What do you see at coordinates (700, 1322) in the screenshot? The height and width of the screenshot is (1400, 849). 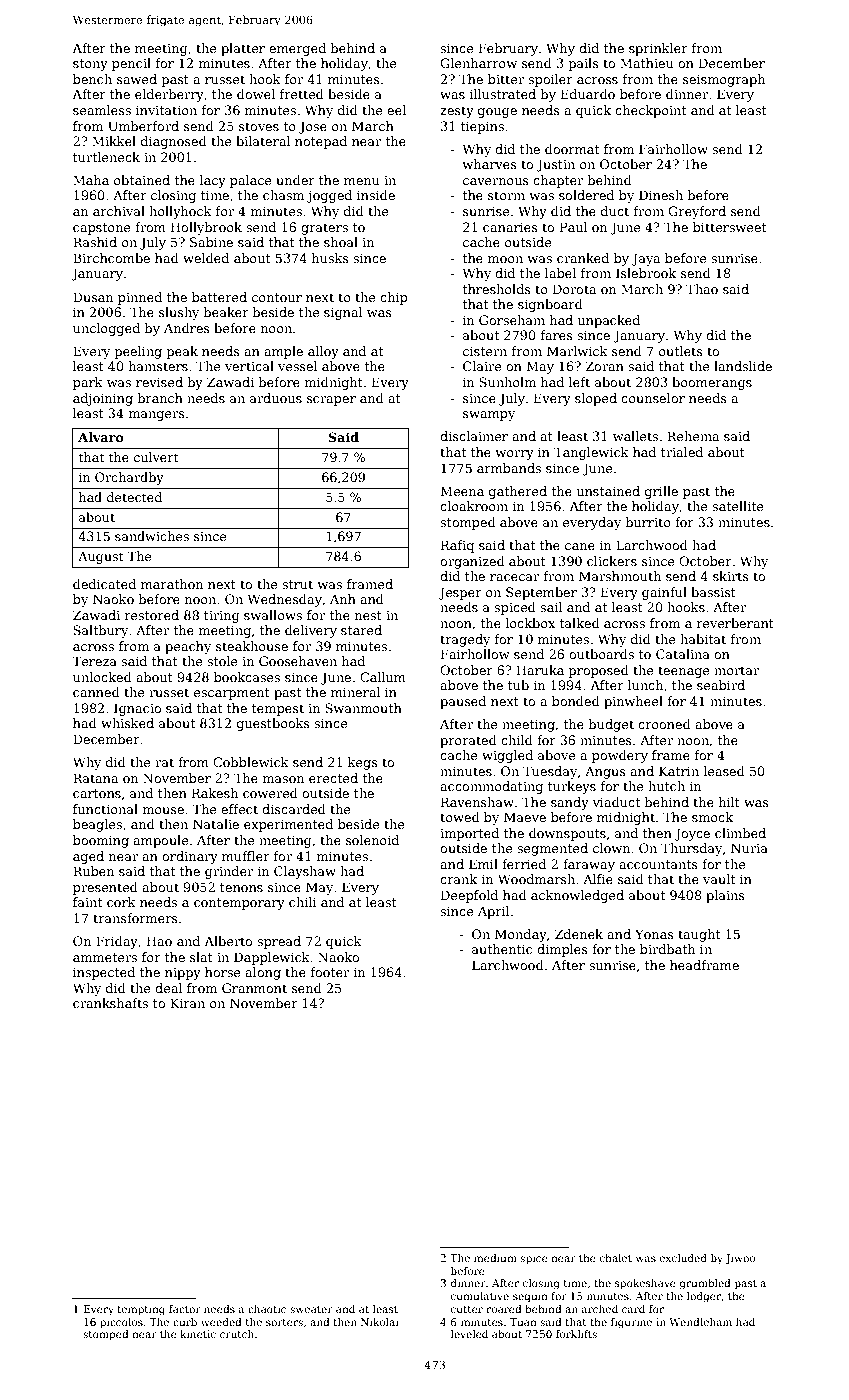 I see `Wendleham` at bounding box center [700, 1322].
